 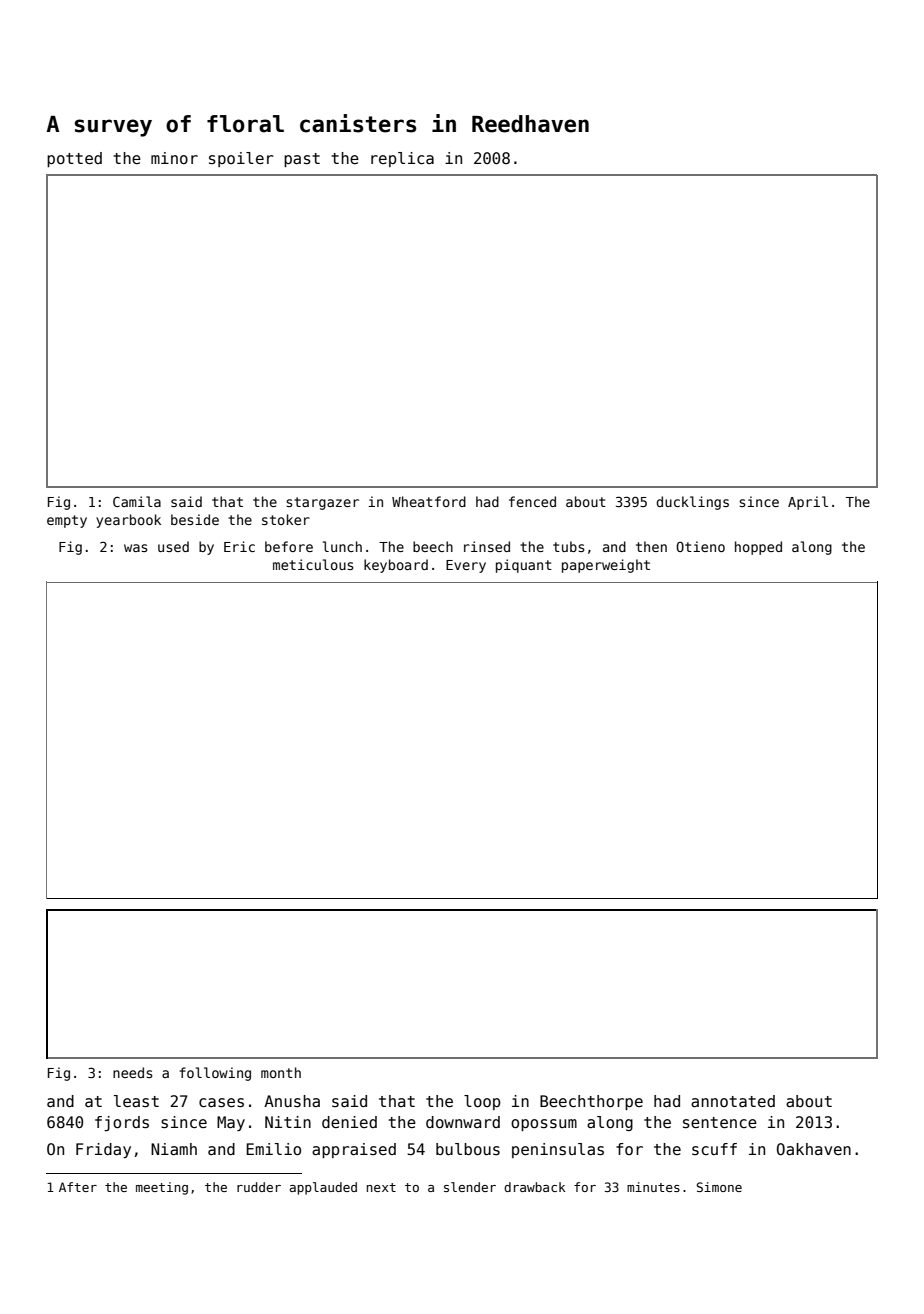 I want to click on Simone, so click(x=719, y=1187).
